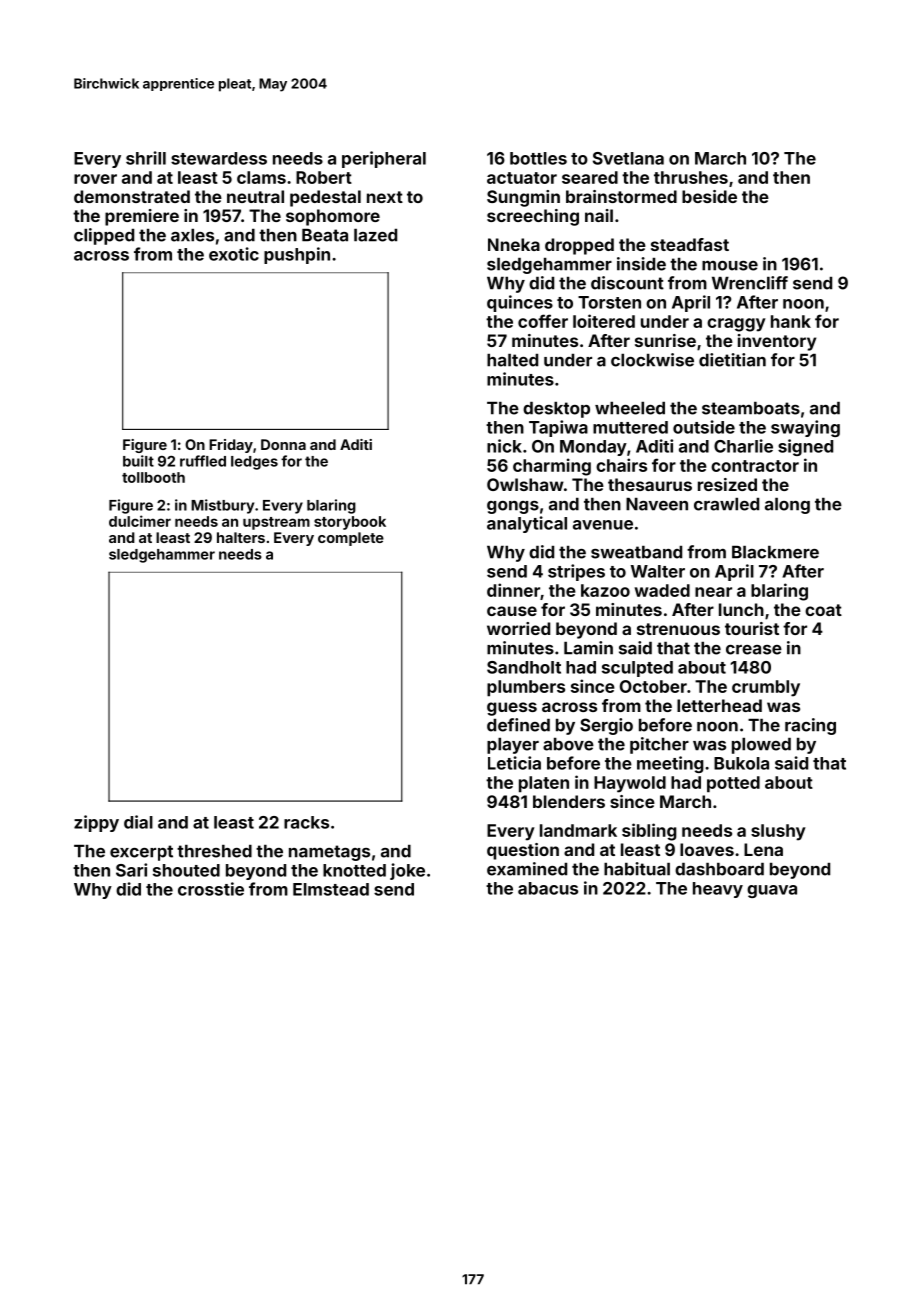 Image resolution: width=924 pixels, height=1314 pixels. Describe the element at coordinates (741, 609) in the document. I see `lunch` at that location.
